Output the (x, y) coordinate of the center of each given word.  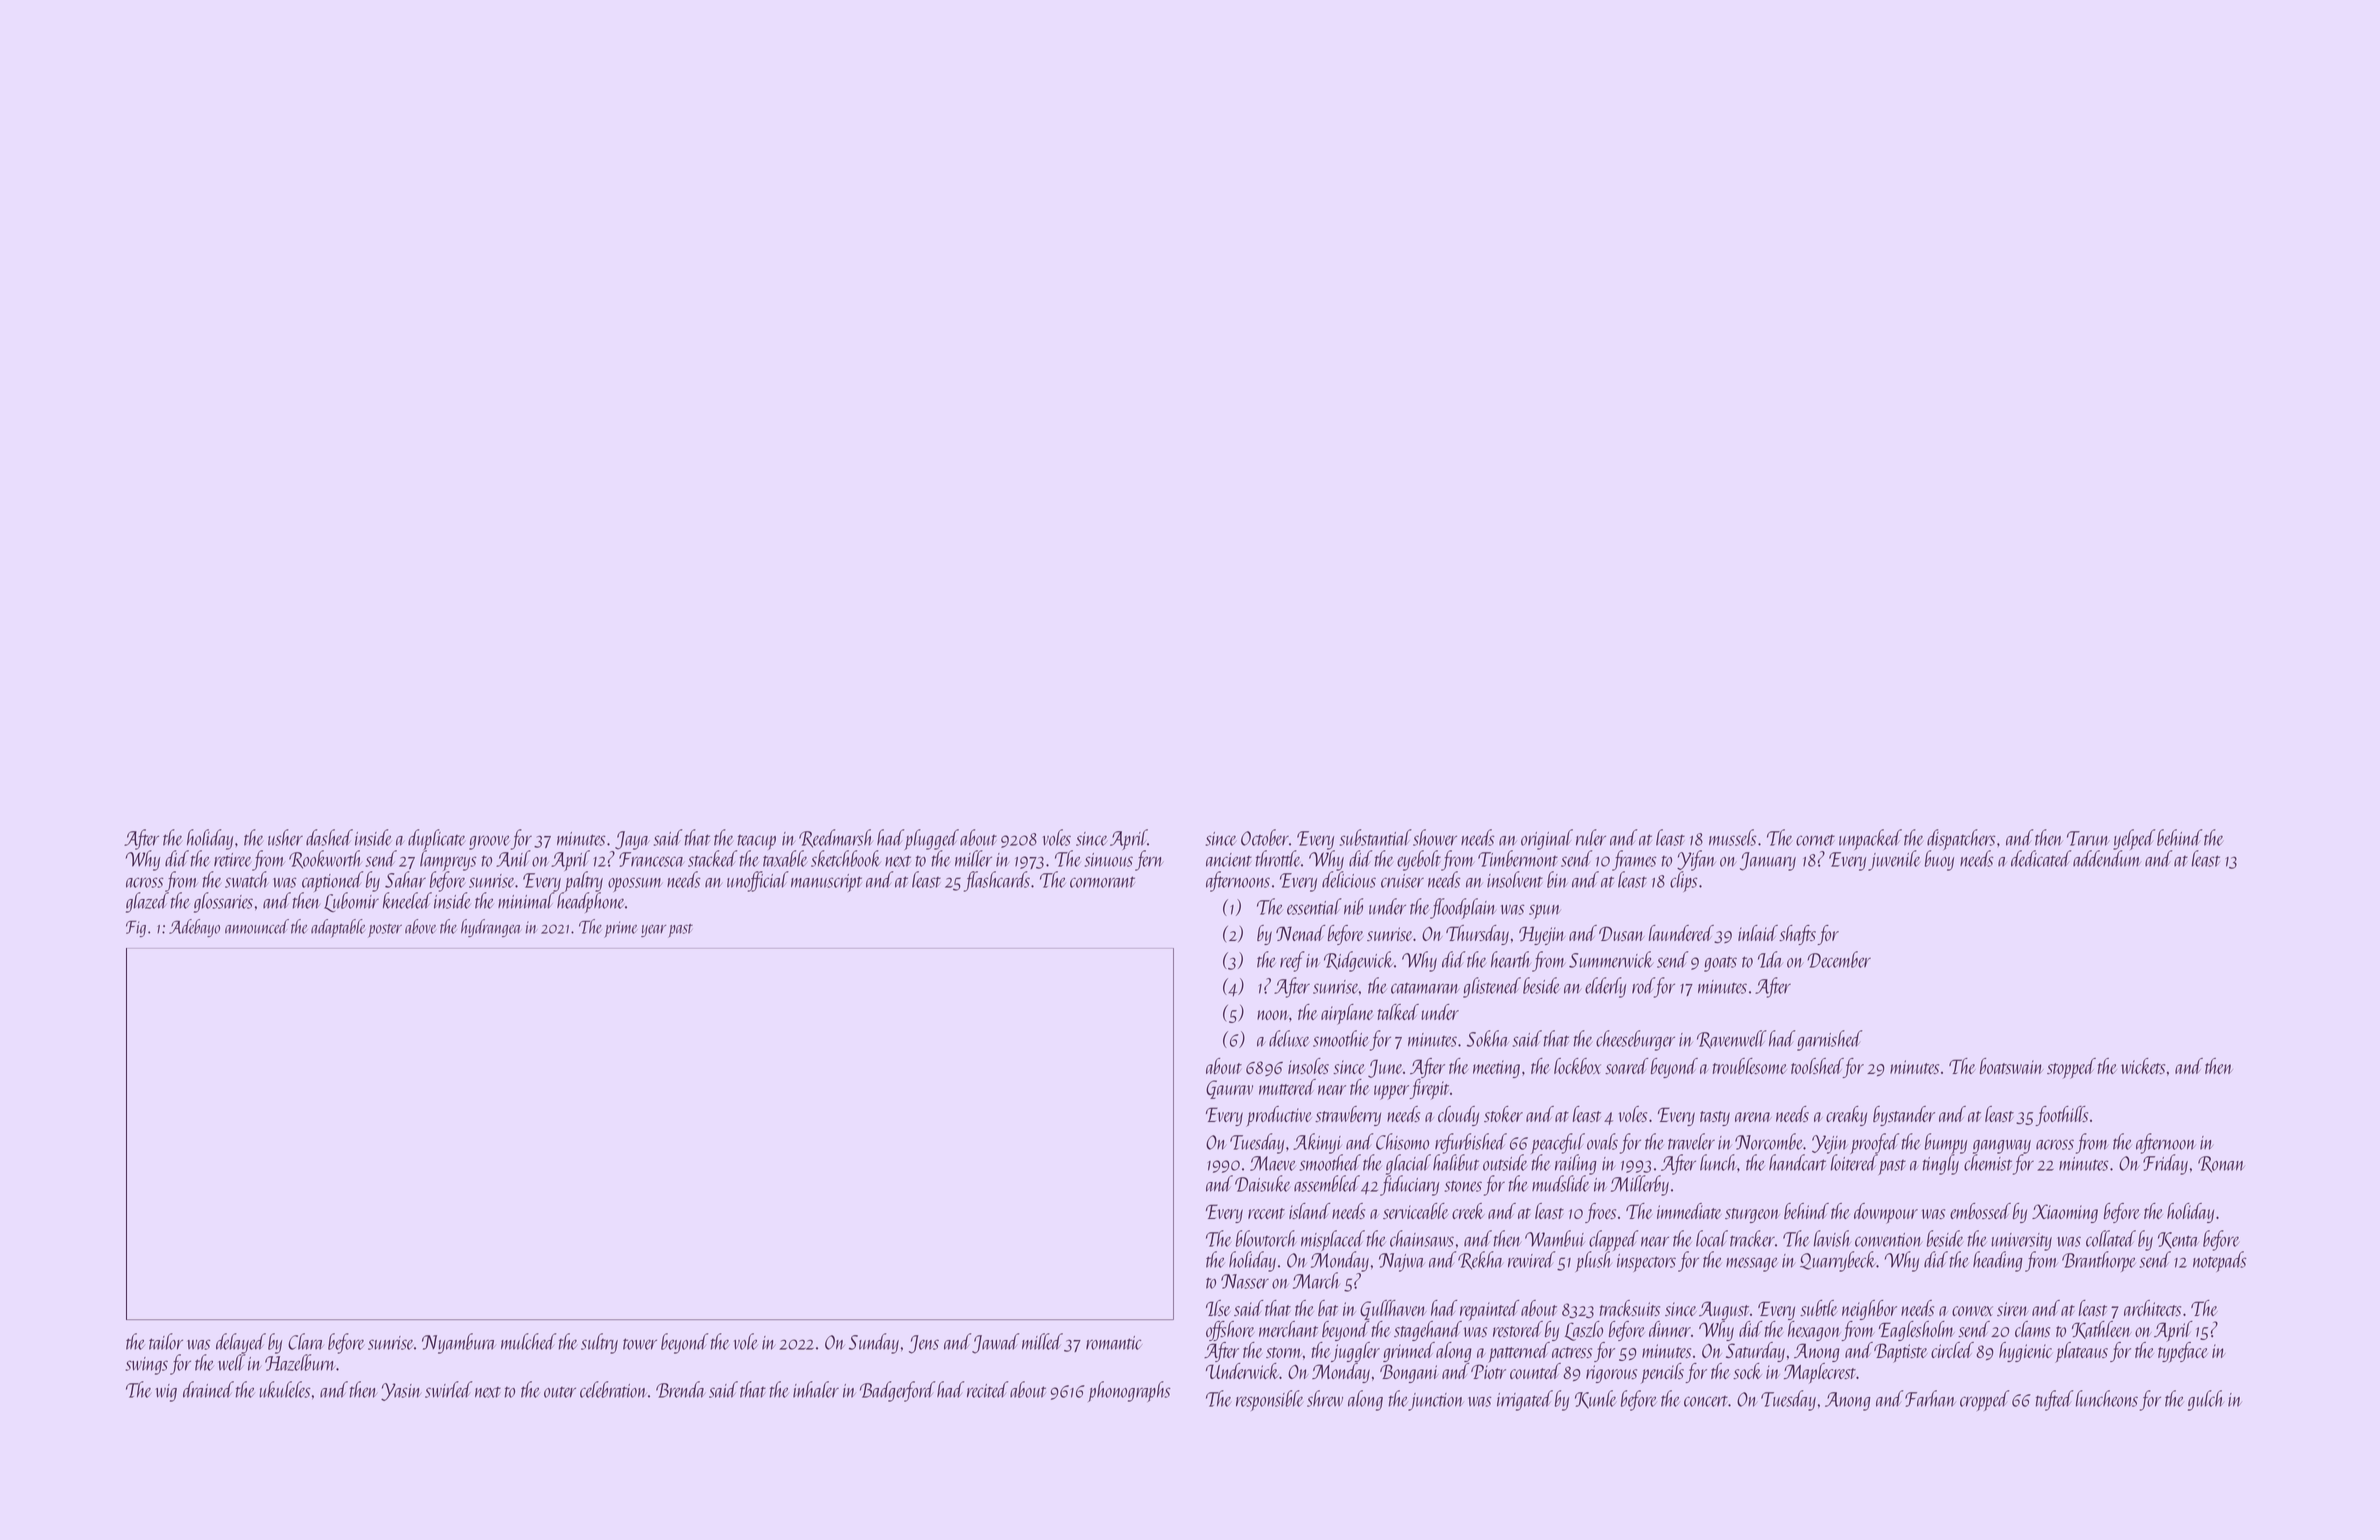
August (1724, 1310)
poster (385, 931)
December (1839, 959)
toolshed (1817, 1066)
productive (1278, 1116)
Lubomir (351, 902)
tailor (166, 1341)
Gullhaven (1393, 1310)
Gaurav (1229, 1089)
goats (1720, 964)
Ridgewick (1358, 961)
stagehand (1428, 1331)
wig (166, 1393)
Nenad (1300, 933)
